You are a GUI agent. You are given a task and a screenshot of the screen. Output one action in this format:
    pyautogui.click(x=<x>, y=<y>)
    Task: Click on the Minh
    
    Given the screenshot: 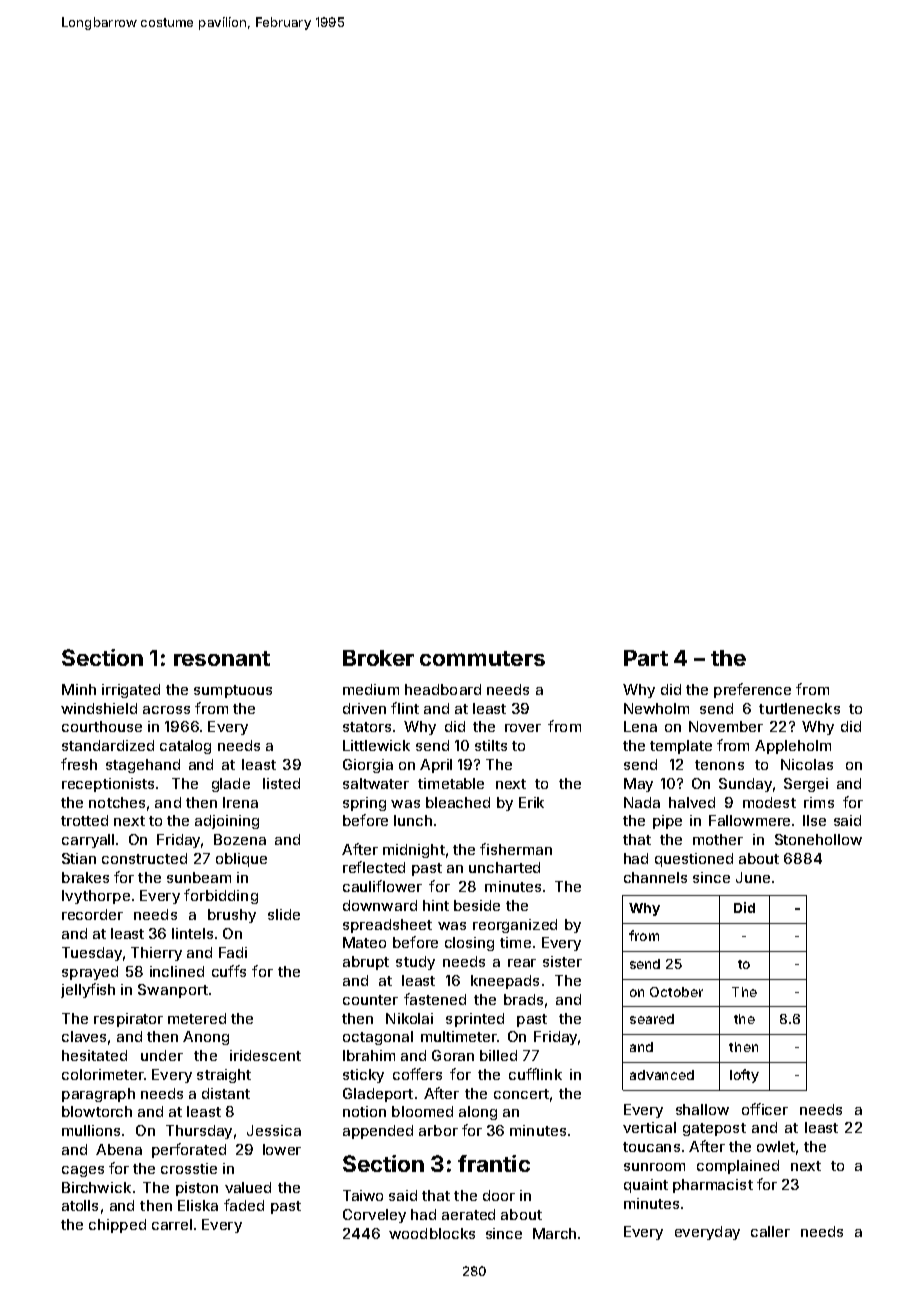 What is the action you would take?
    pyautogui.click(x=79, y=689)
